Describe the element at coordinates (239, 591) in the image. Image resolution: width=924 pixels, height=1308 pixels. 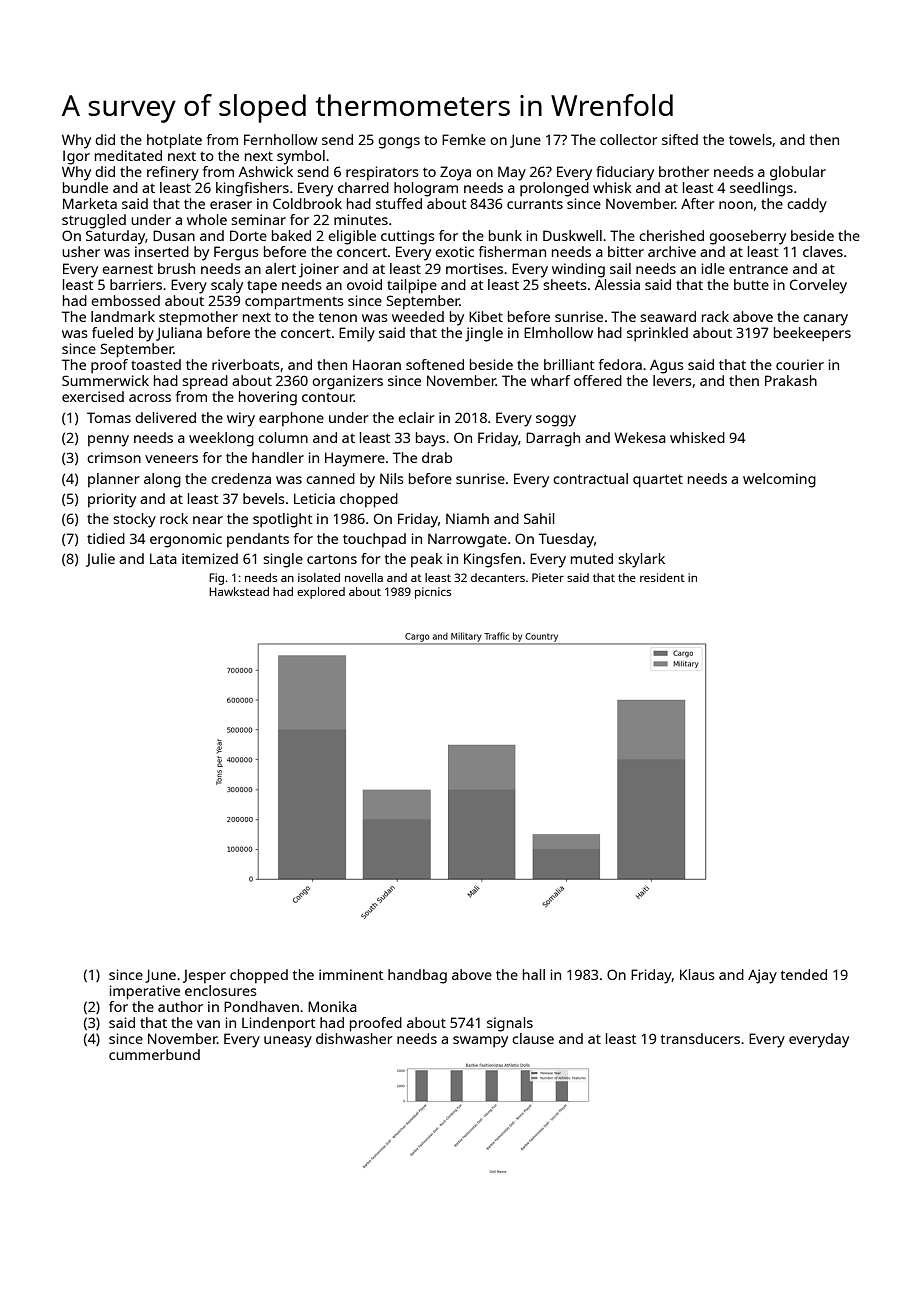
I see `Hawkstead` at that location.
